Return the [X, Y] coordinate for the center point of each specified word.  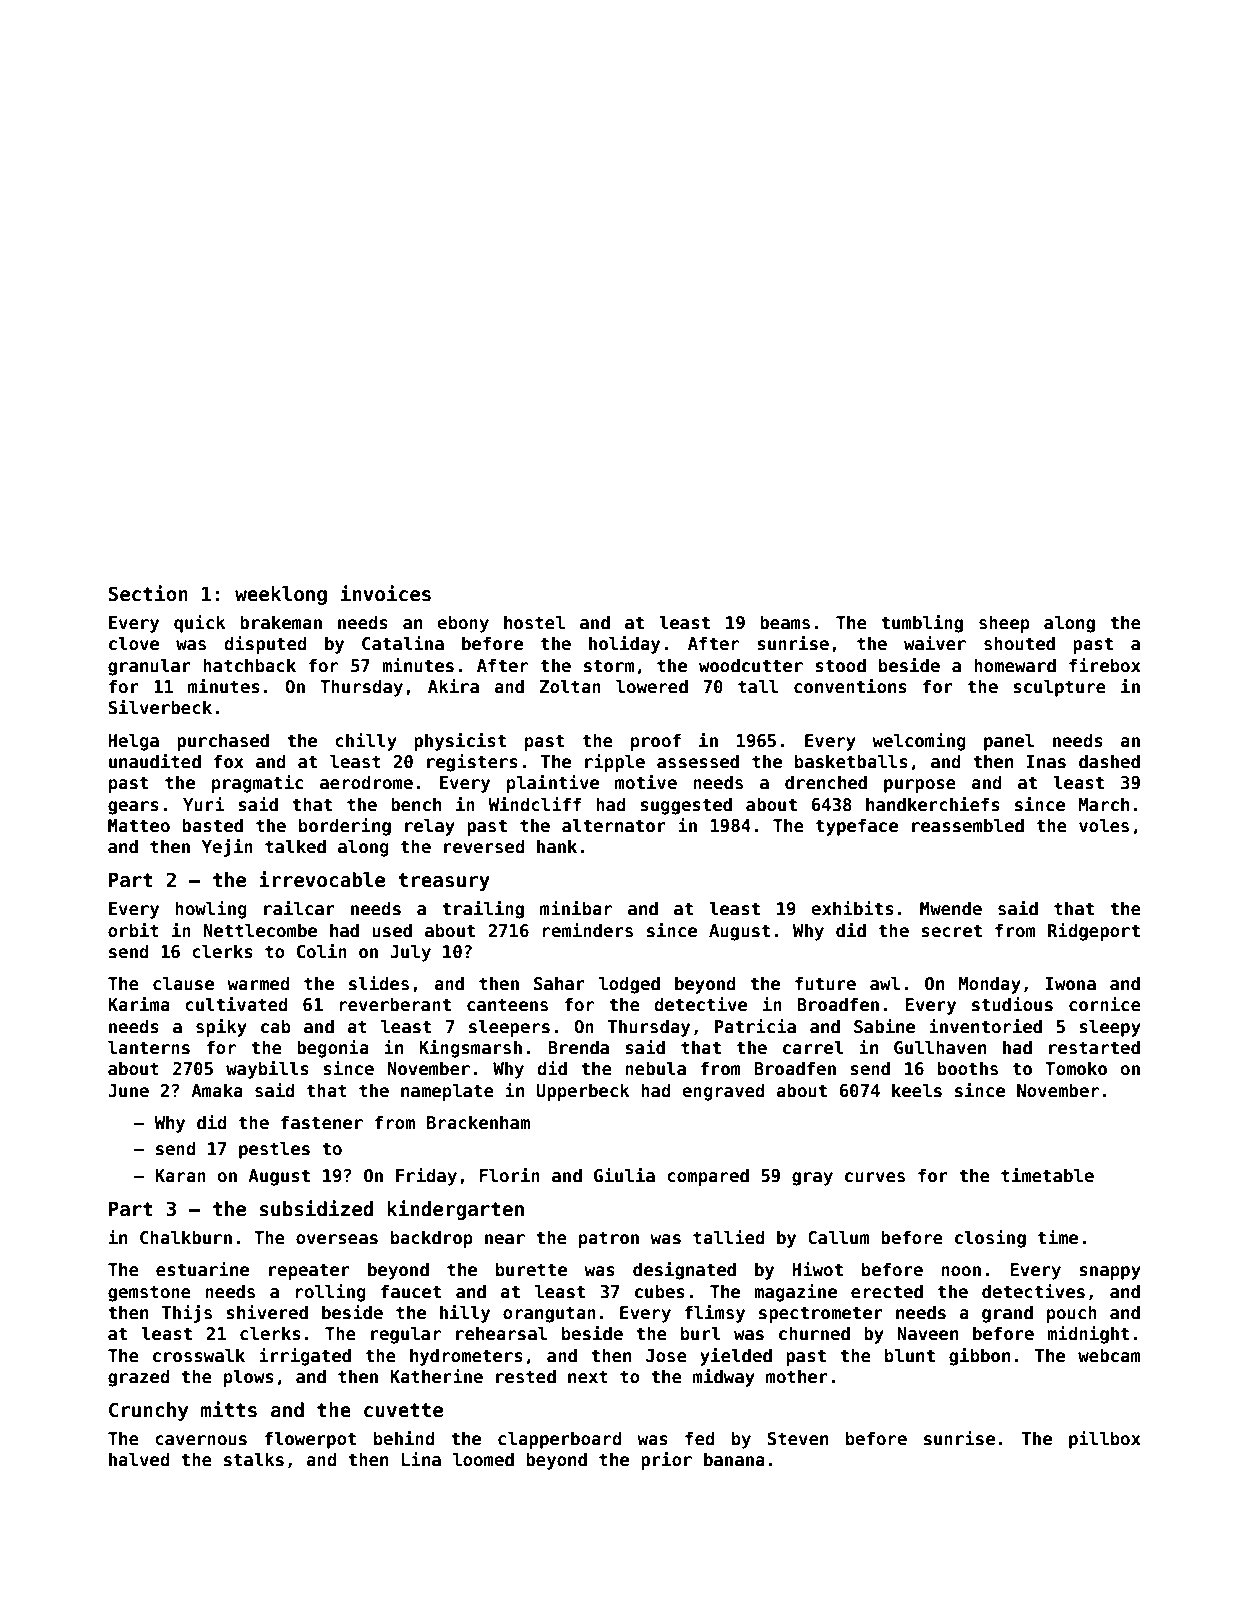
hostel [534, 622]
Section [148, 593]
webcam [1109, 1355]
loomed [483, 1459]
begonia [333, 1049]
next [588, 1377]
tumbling [922, 624]
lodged [629, 985]
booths [968, 1068]
